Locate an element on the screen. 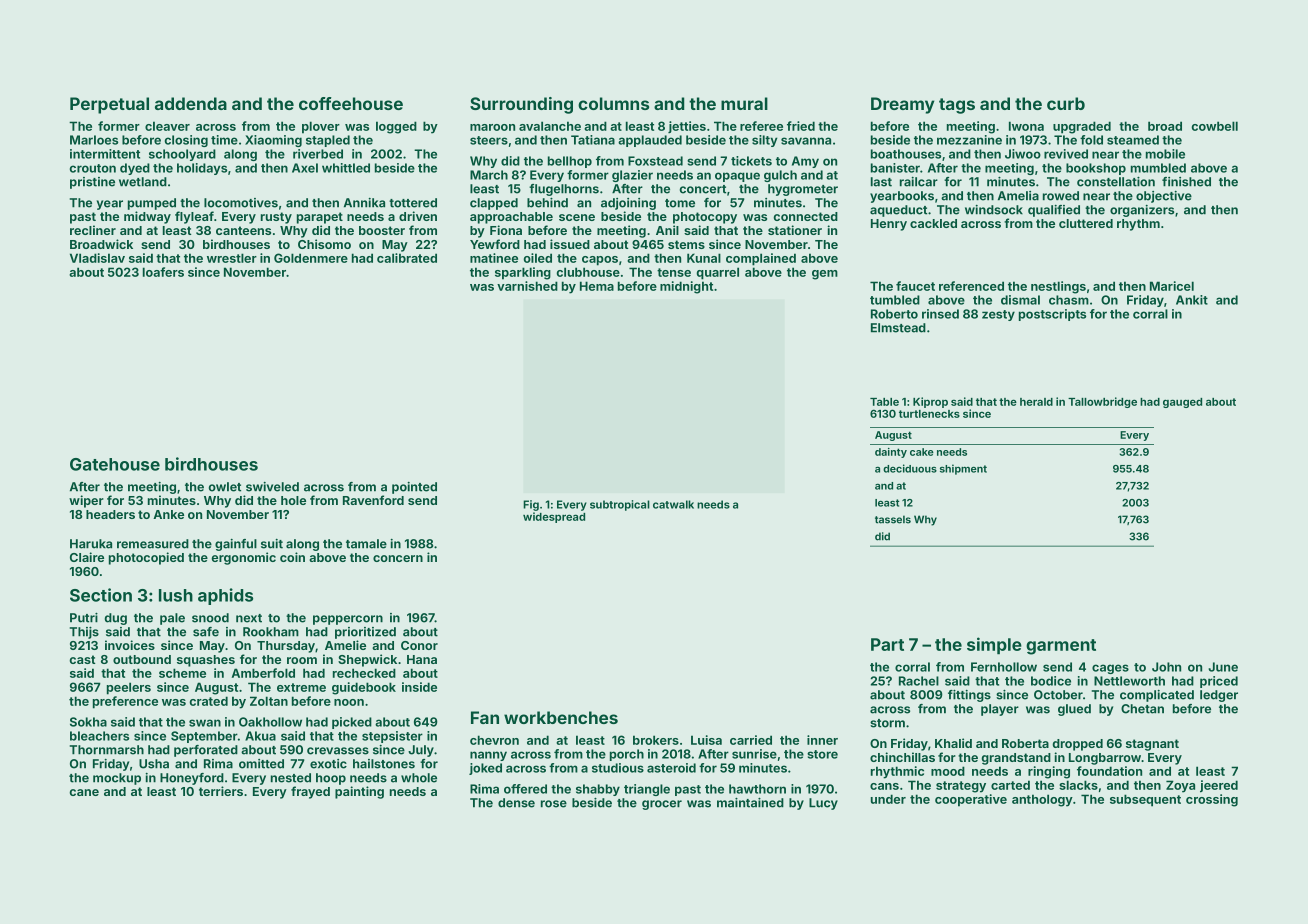 The height and width of the screenshot is (924, 1308). cowbell is located at coordinates (1214, 126).
